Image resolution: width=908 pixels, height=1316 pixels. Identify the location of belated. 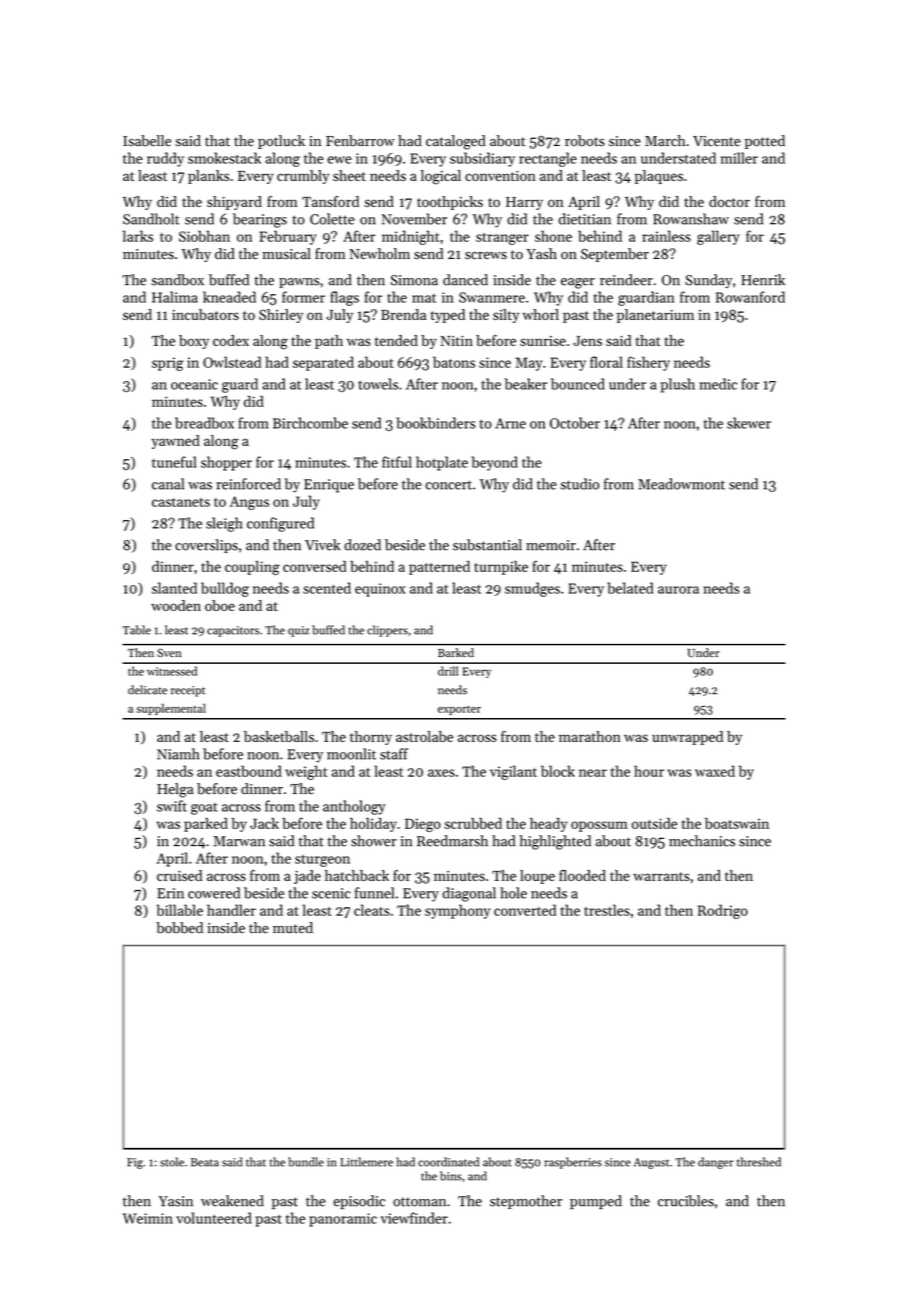
(631, 588).
